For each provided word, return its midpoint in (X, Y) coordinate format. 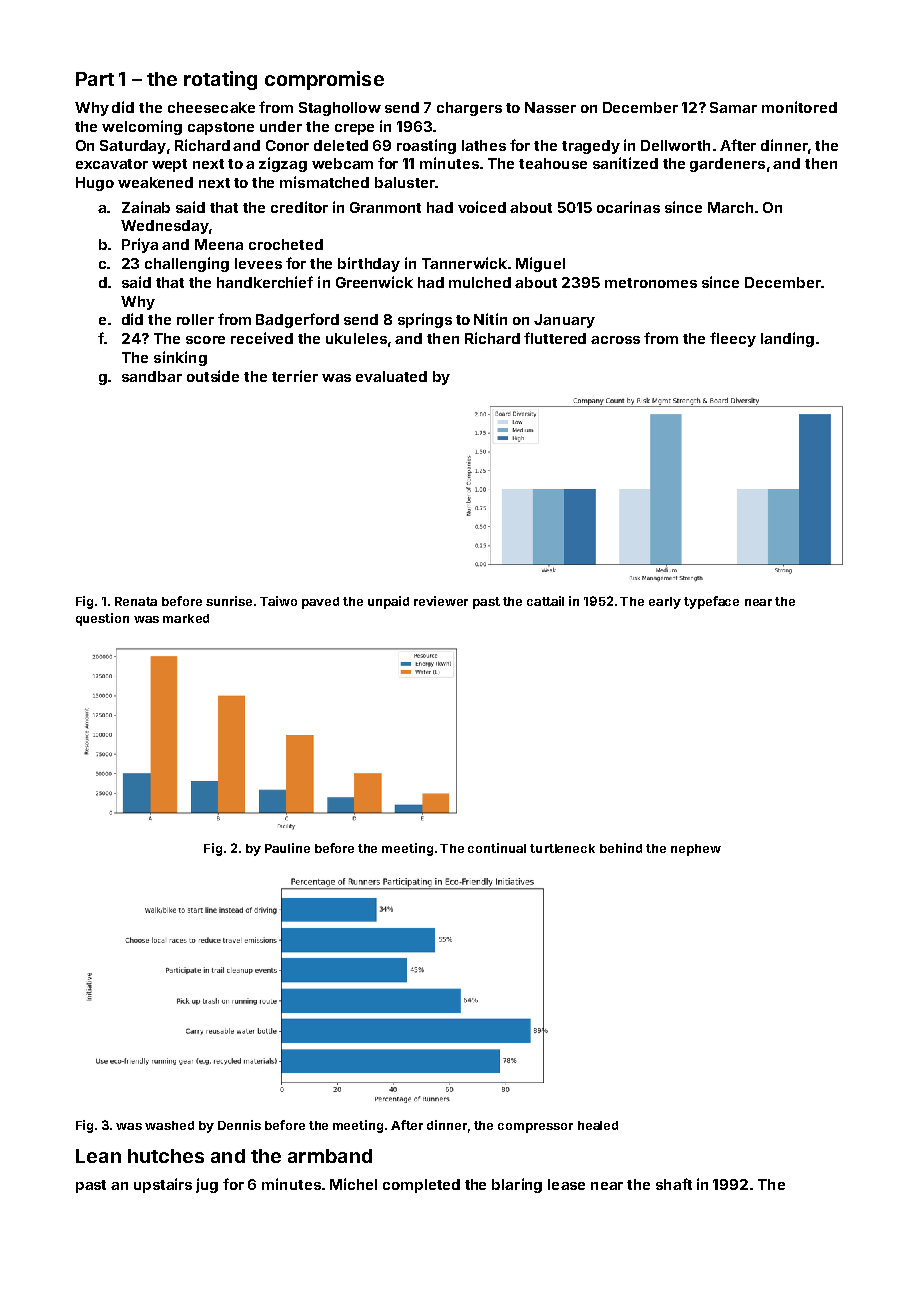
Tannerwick (464, 263)
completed (421, 1186)
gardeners (727, 165)
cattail (545, 601)
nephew (696, 850)
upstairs (163, 1185)
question (102, 619)
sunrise (229, 601)
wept (169, 165)
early (665, 603)
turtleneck (562, 848)
